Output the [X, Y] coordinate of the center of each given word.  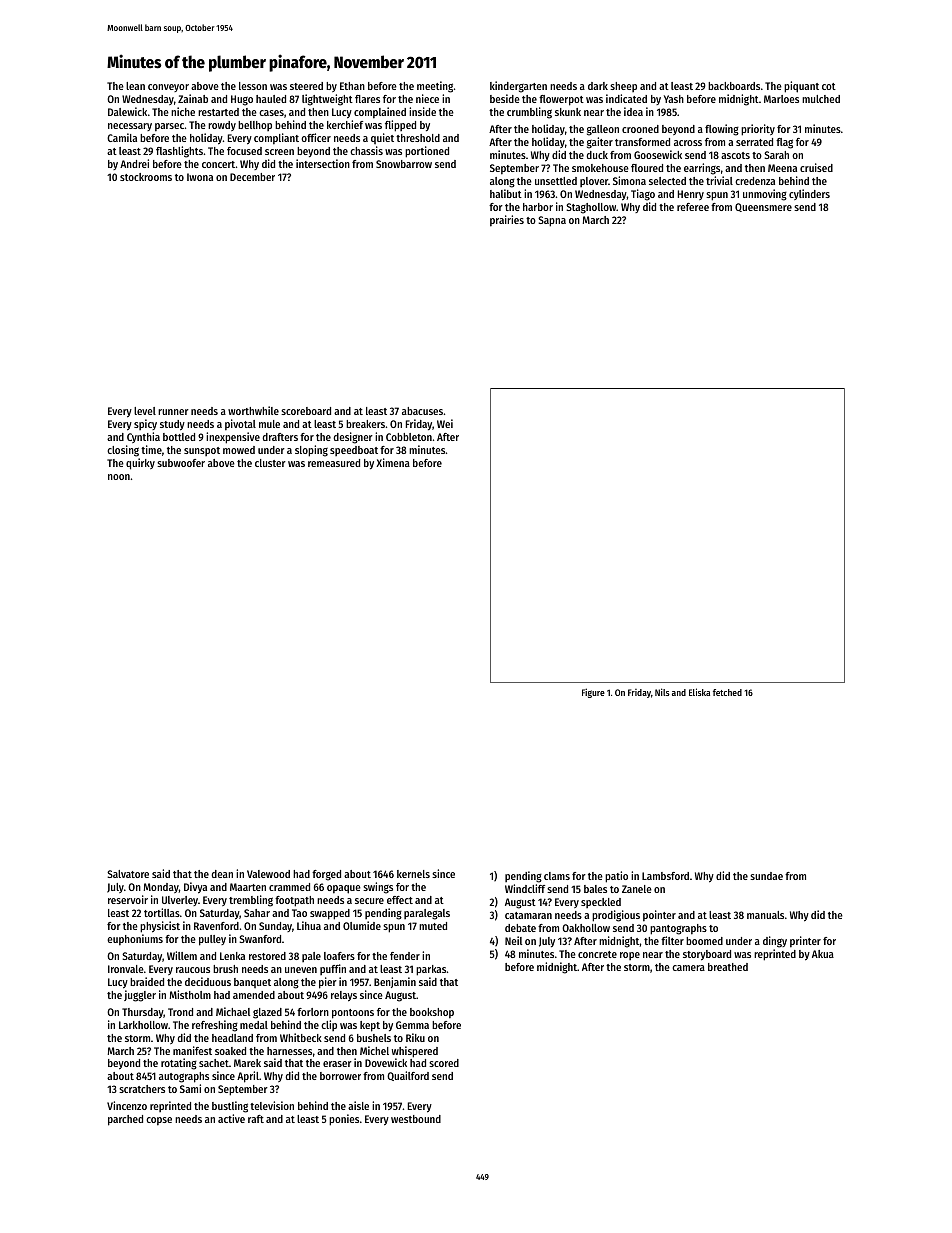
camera [688, 968]
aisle [358, 1105]
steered [306, 86]
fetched [727, 692]
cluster [270, 463]
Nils [662, 692]
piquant [801, 87]
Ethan [352, 86]
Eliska [699, 692]
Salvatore [128, 874]
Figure [593, 693]
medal [254, 1025]
